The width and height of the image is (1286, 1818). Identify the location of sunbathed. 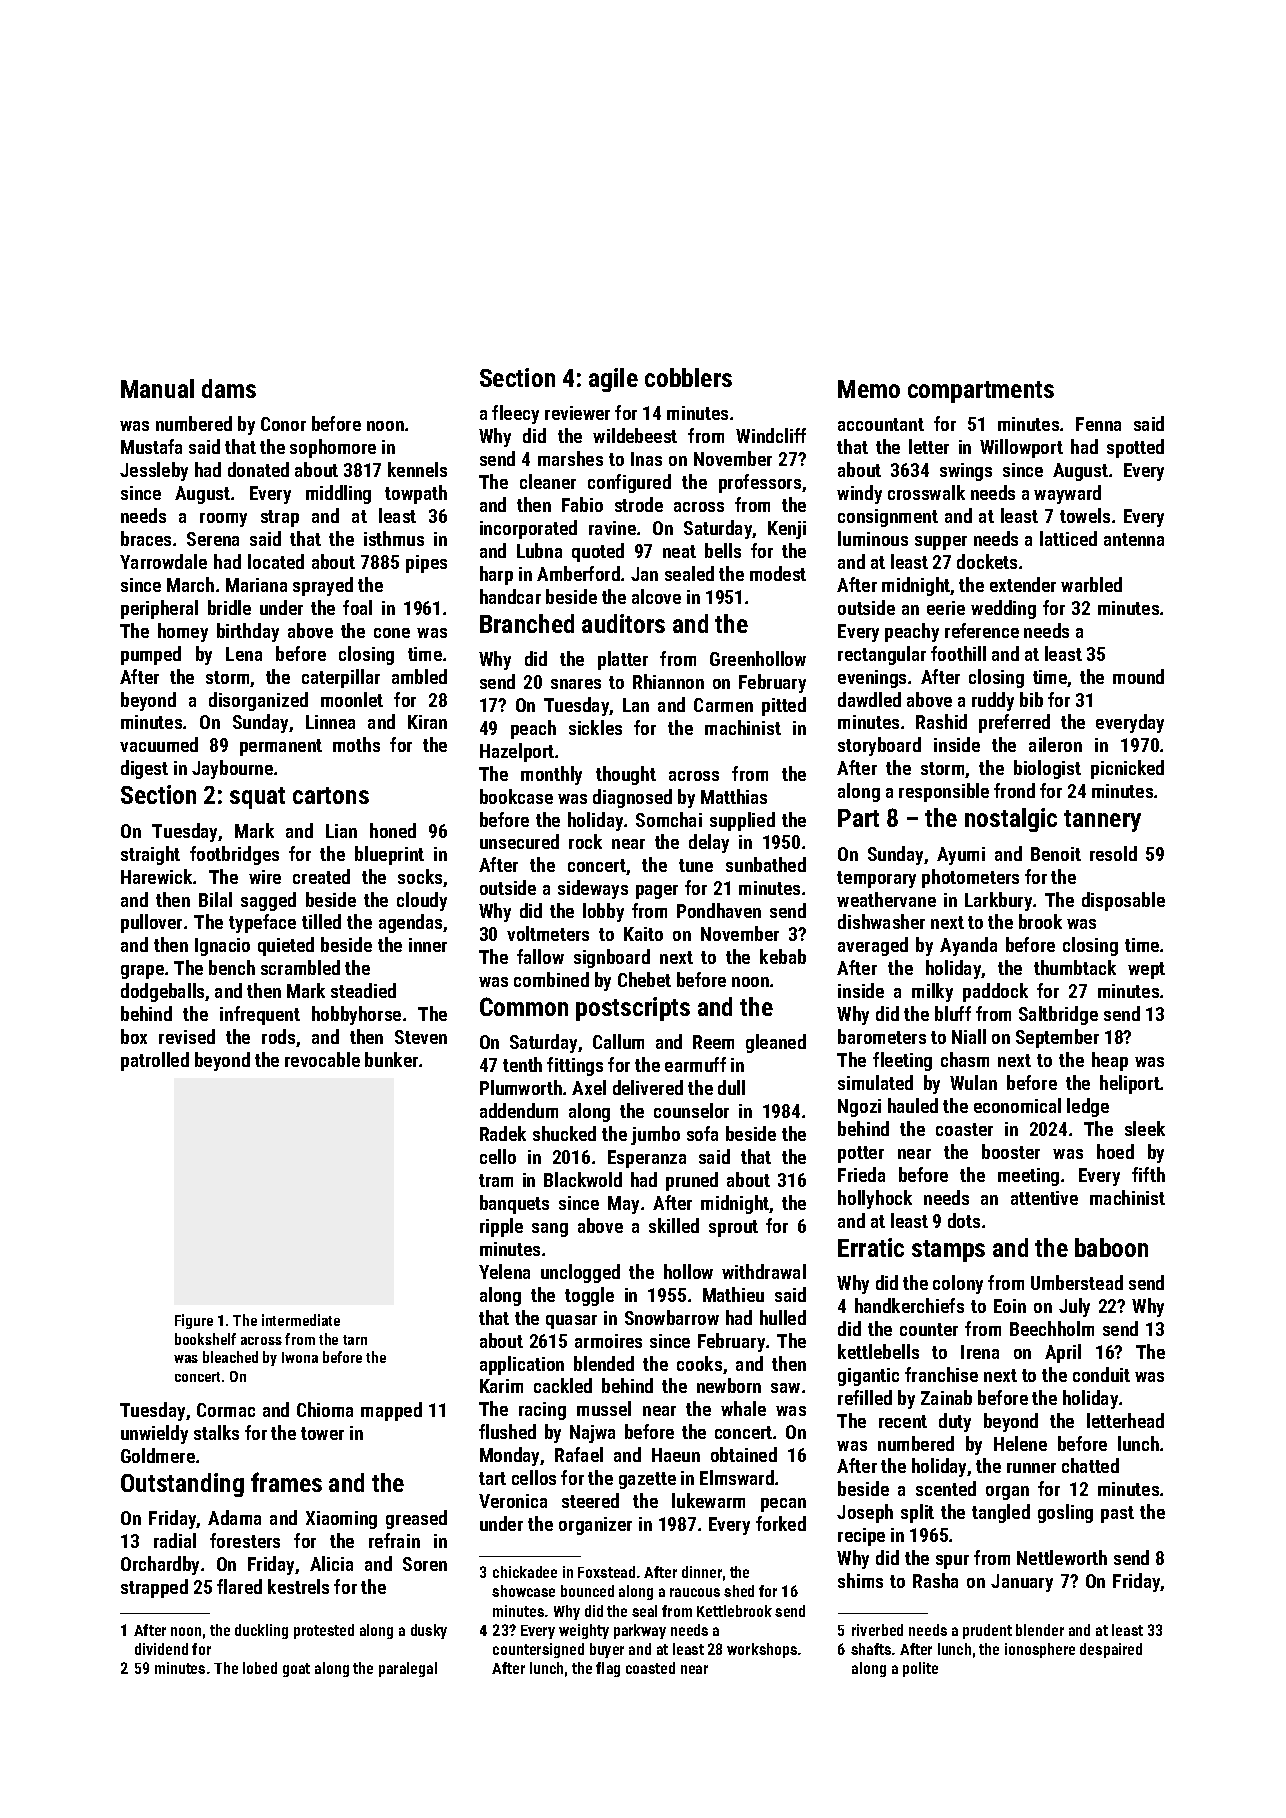
(766, 864).
